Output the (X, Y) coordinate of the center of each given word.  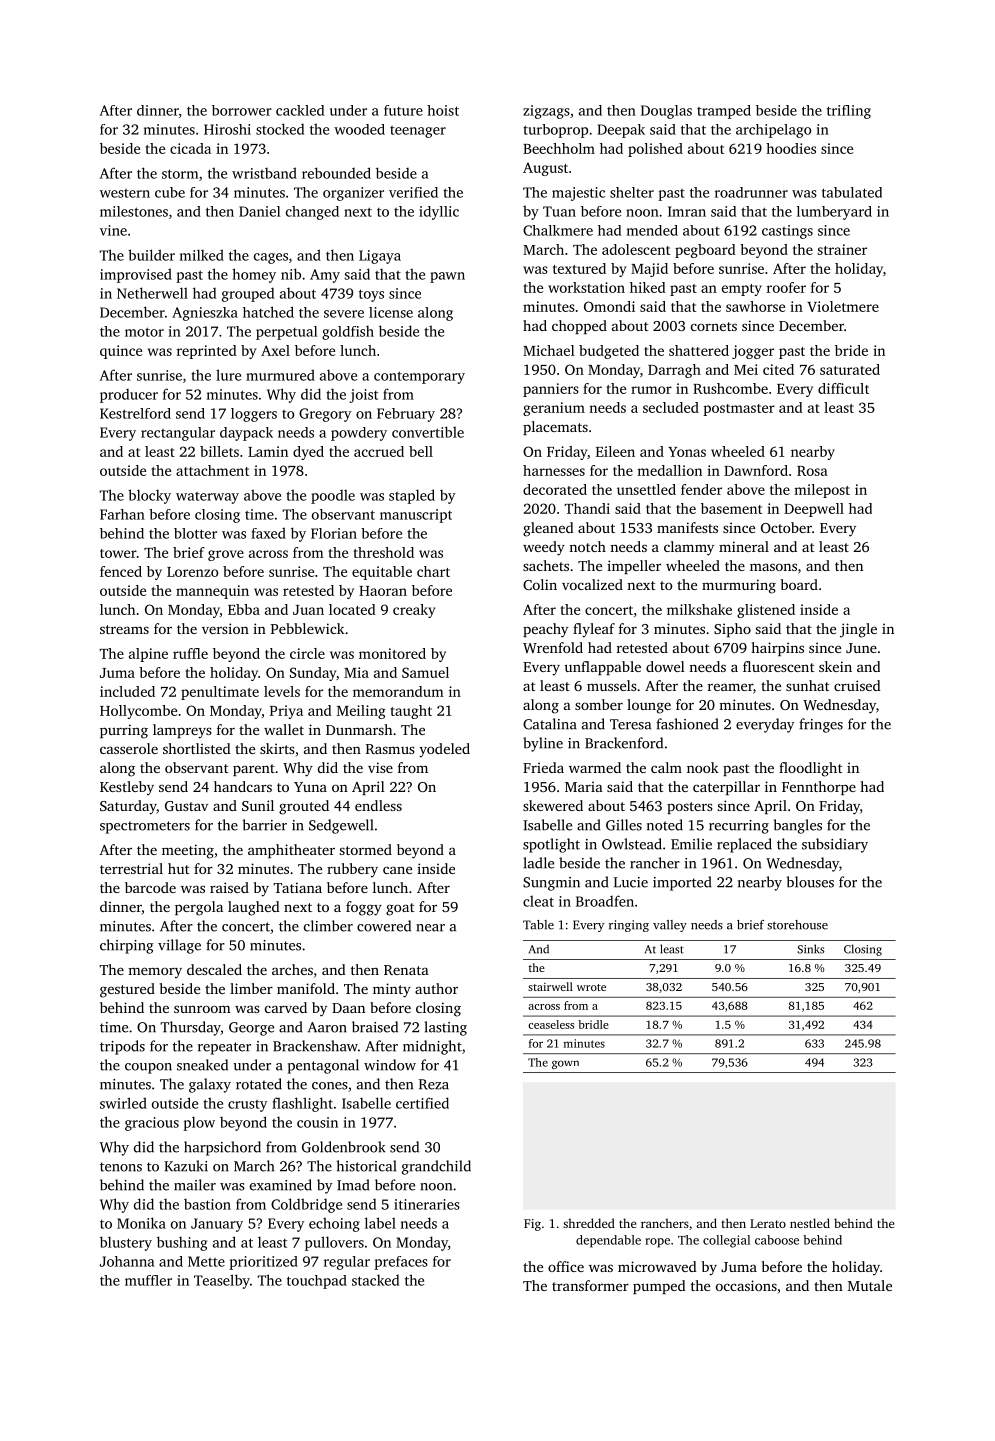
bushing (182, 1243)
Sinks (810, 949)
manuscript (416, 516)
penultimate (220, 693)
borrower (242, 110)
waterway (207, 498)
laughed (254, 908)
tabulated (852, 192)
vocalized (592, 584)
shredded (589, 1223)
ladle (538, 863)
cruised (857, 685)
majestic (578, 194)
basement (731, 508)
